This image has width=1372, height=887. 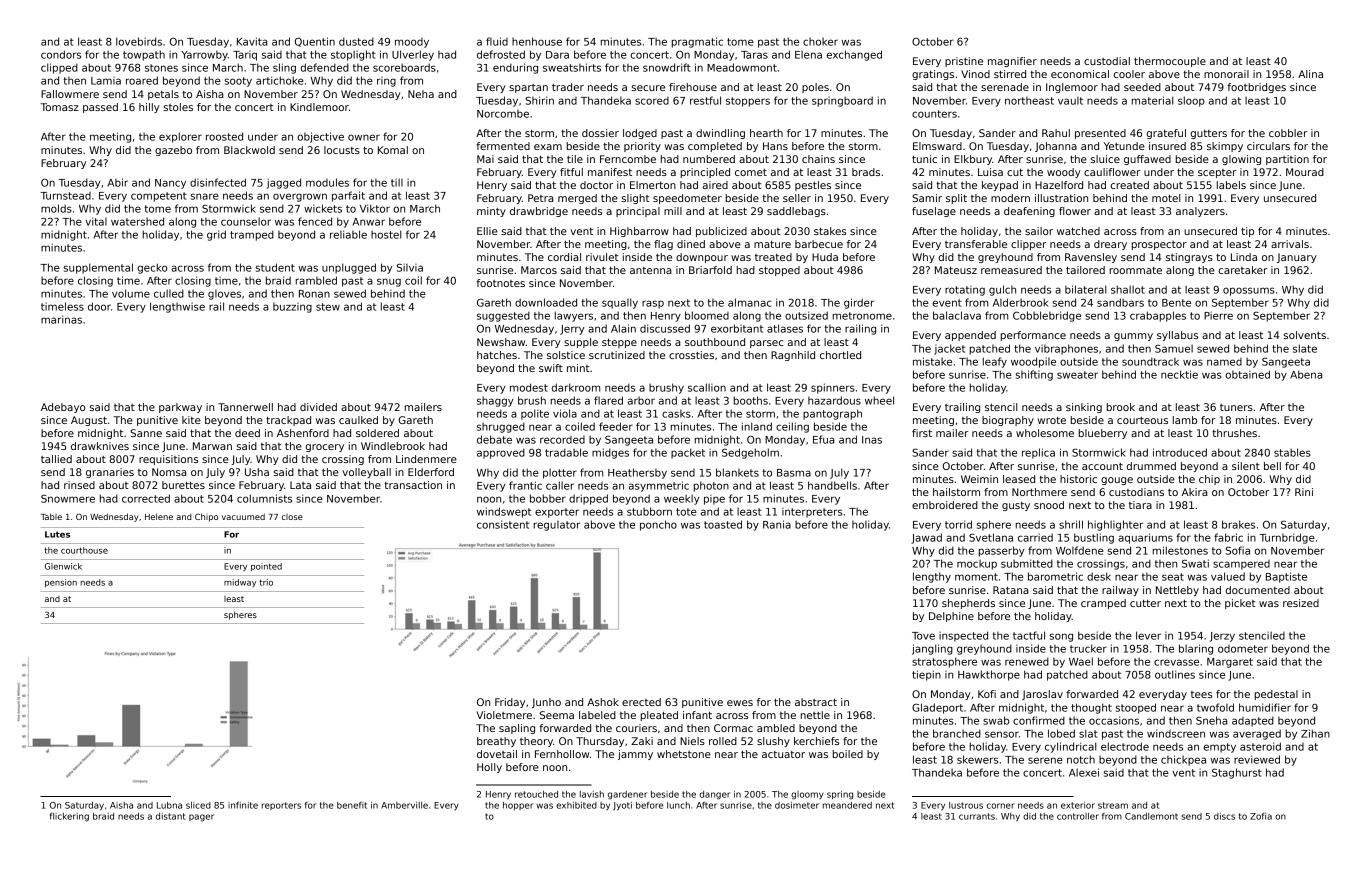 I want to click on Norcombe, so click(x=503, y=114).
